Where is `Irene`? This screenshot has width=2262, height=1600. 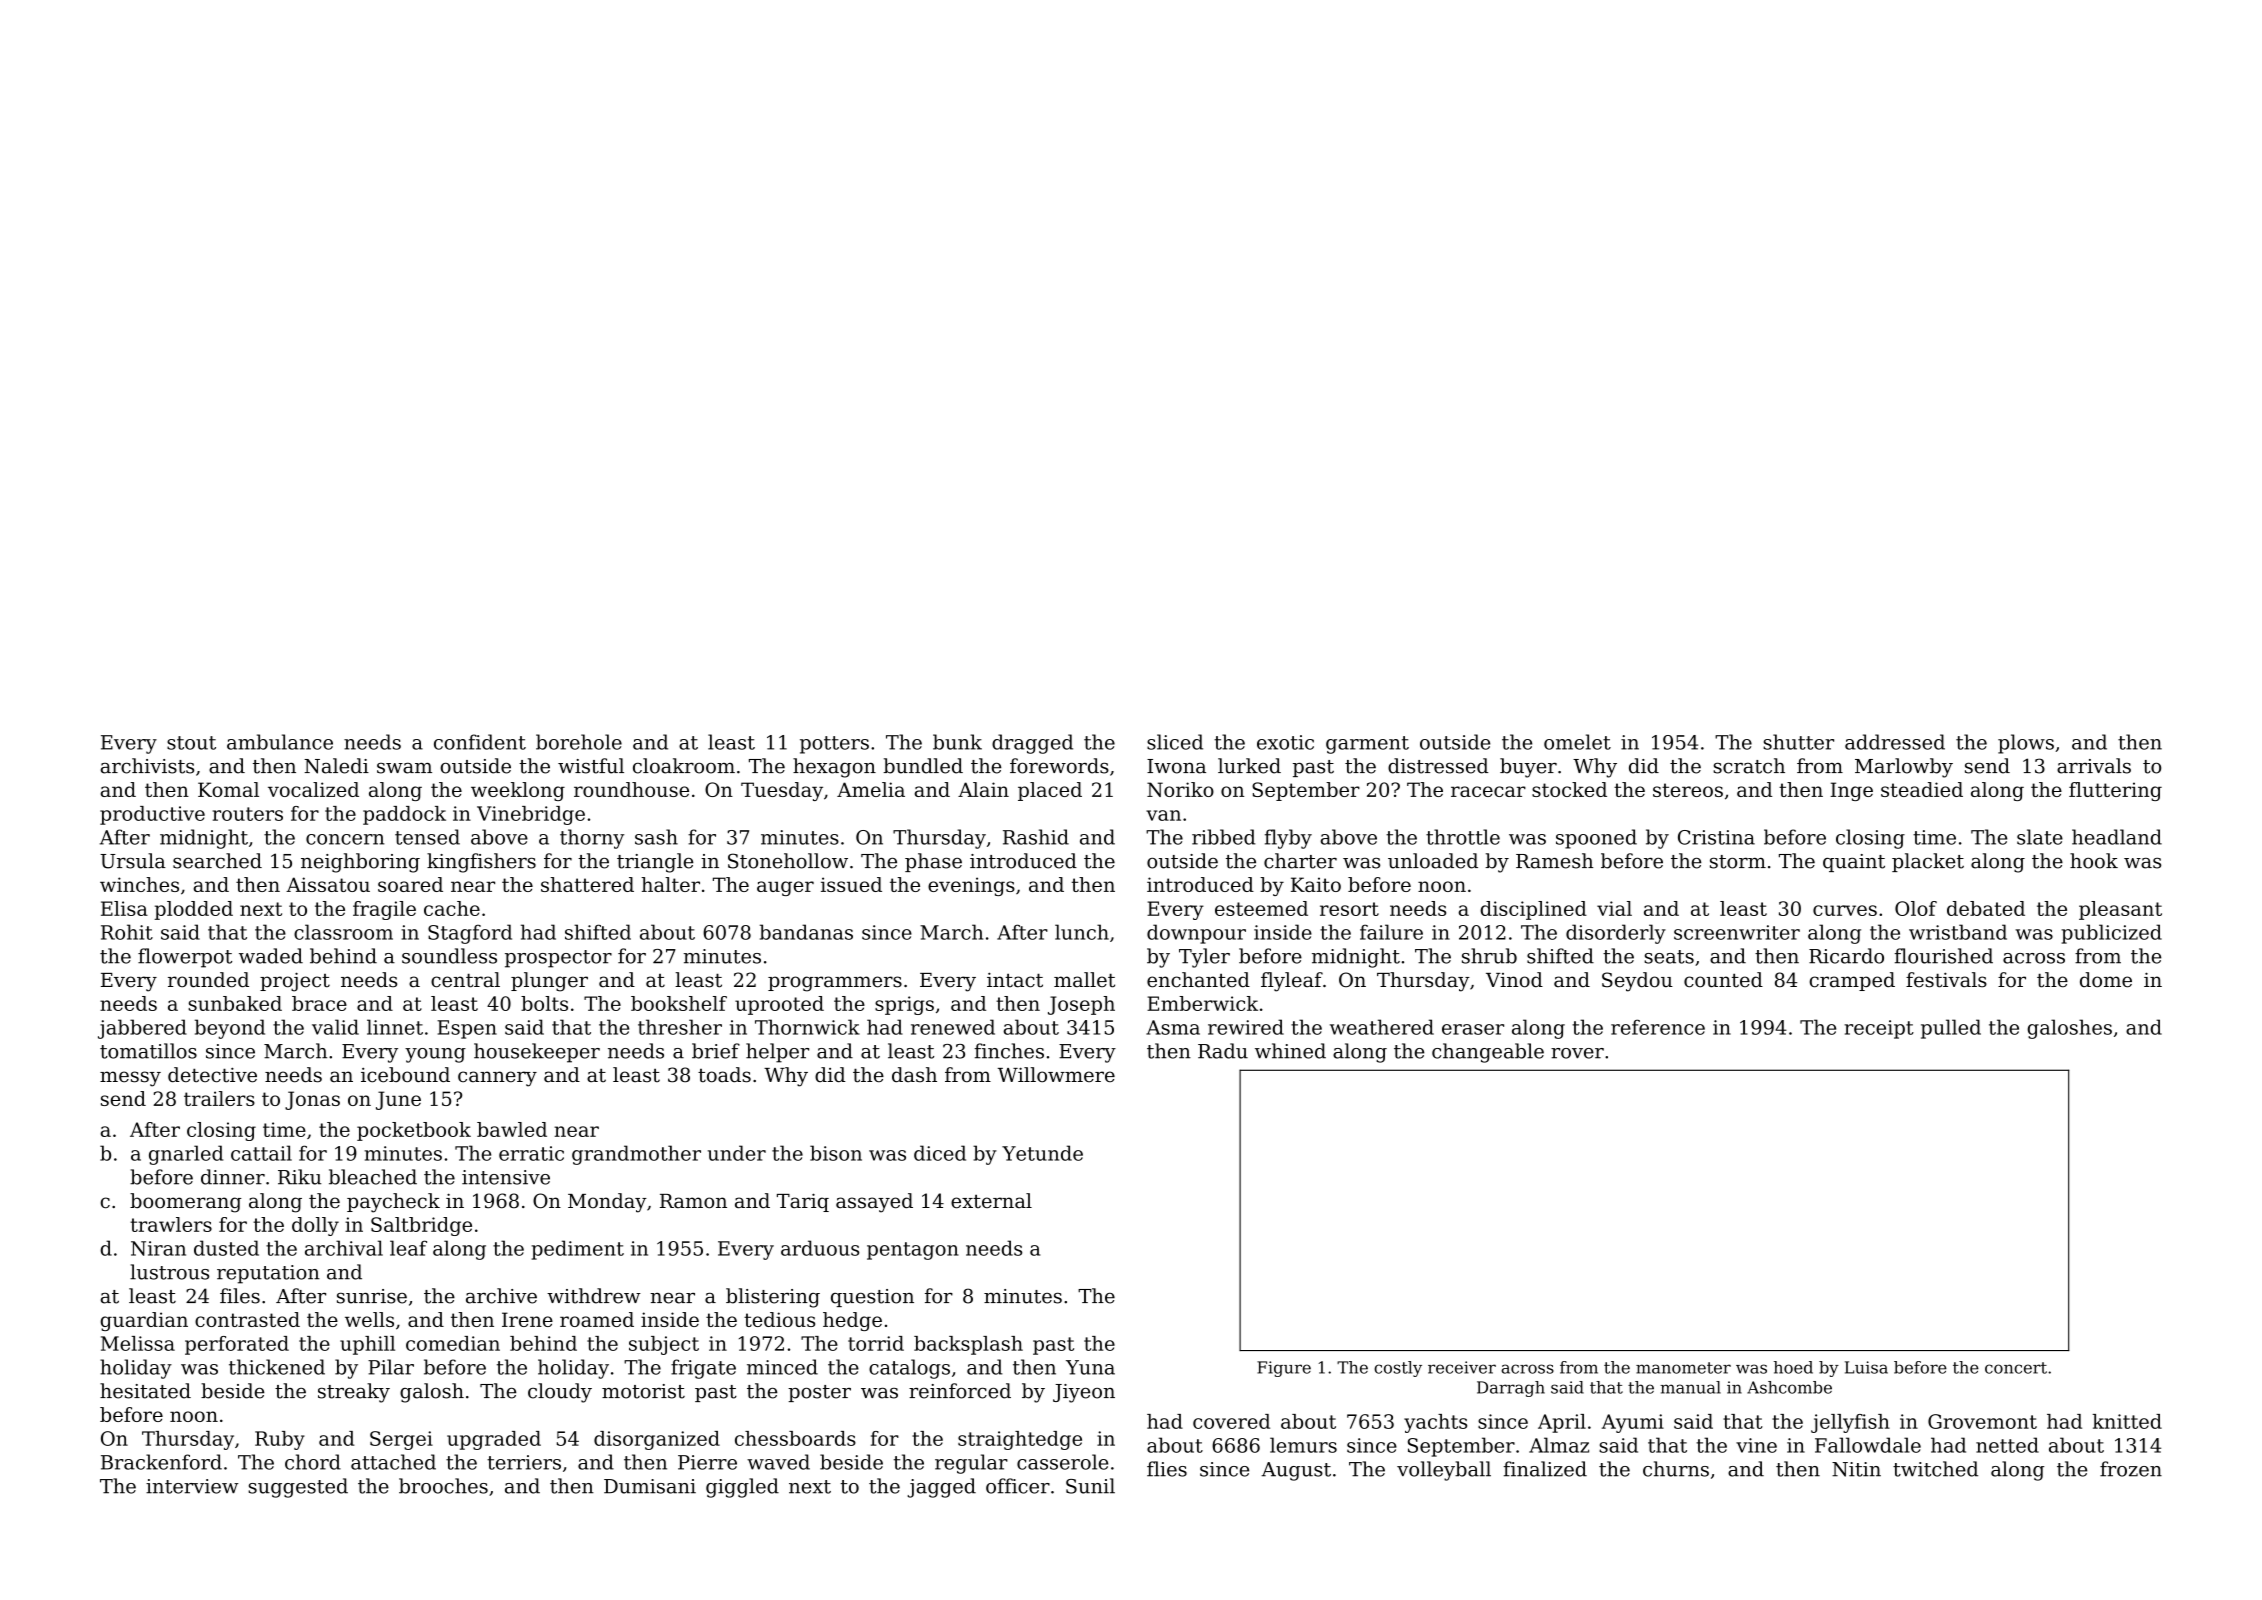 Irene is located at coordinates (527, 1319).
